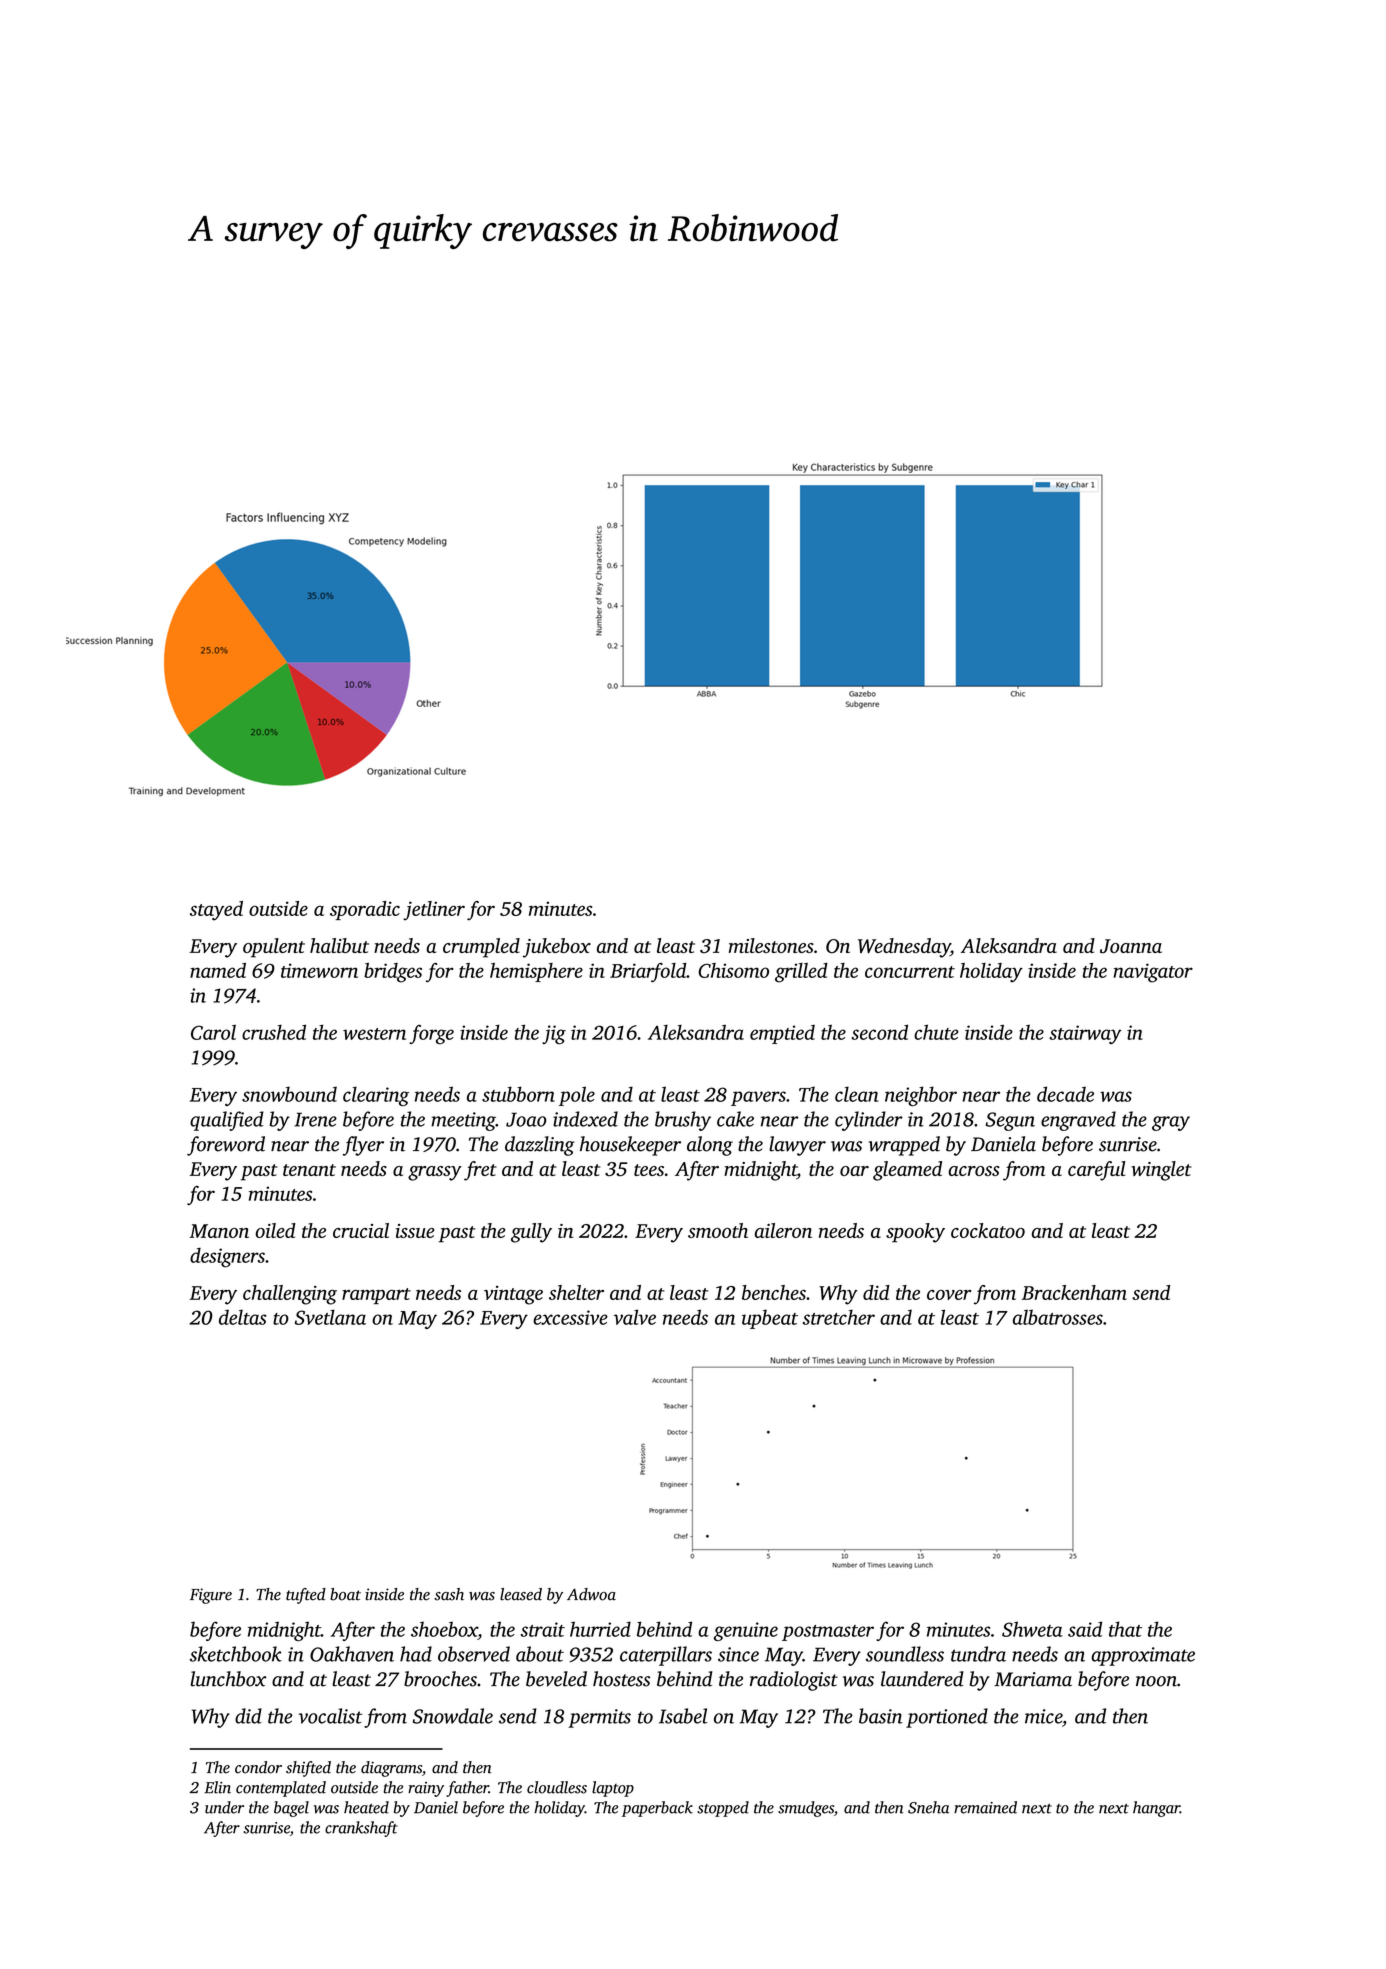  Describe the element at coordinates (361, 1829) in the screenshot. I see `crankshaft` at that location.
